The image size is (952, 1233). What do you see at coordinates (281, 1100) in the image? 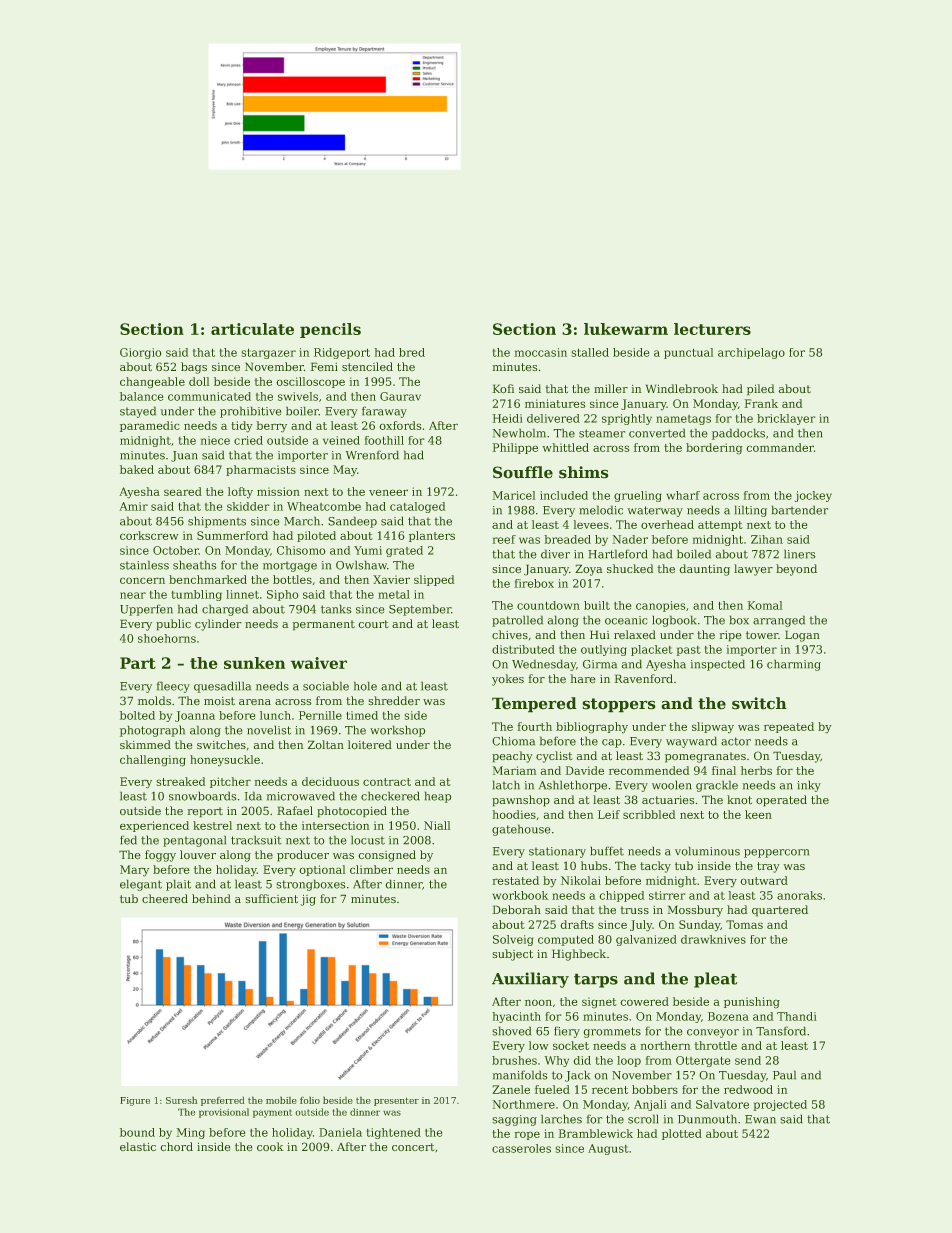
I see `mobile` at bounding box center [281, 1100].
